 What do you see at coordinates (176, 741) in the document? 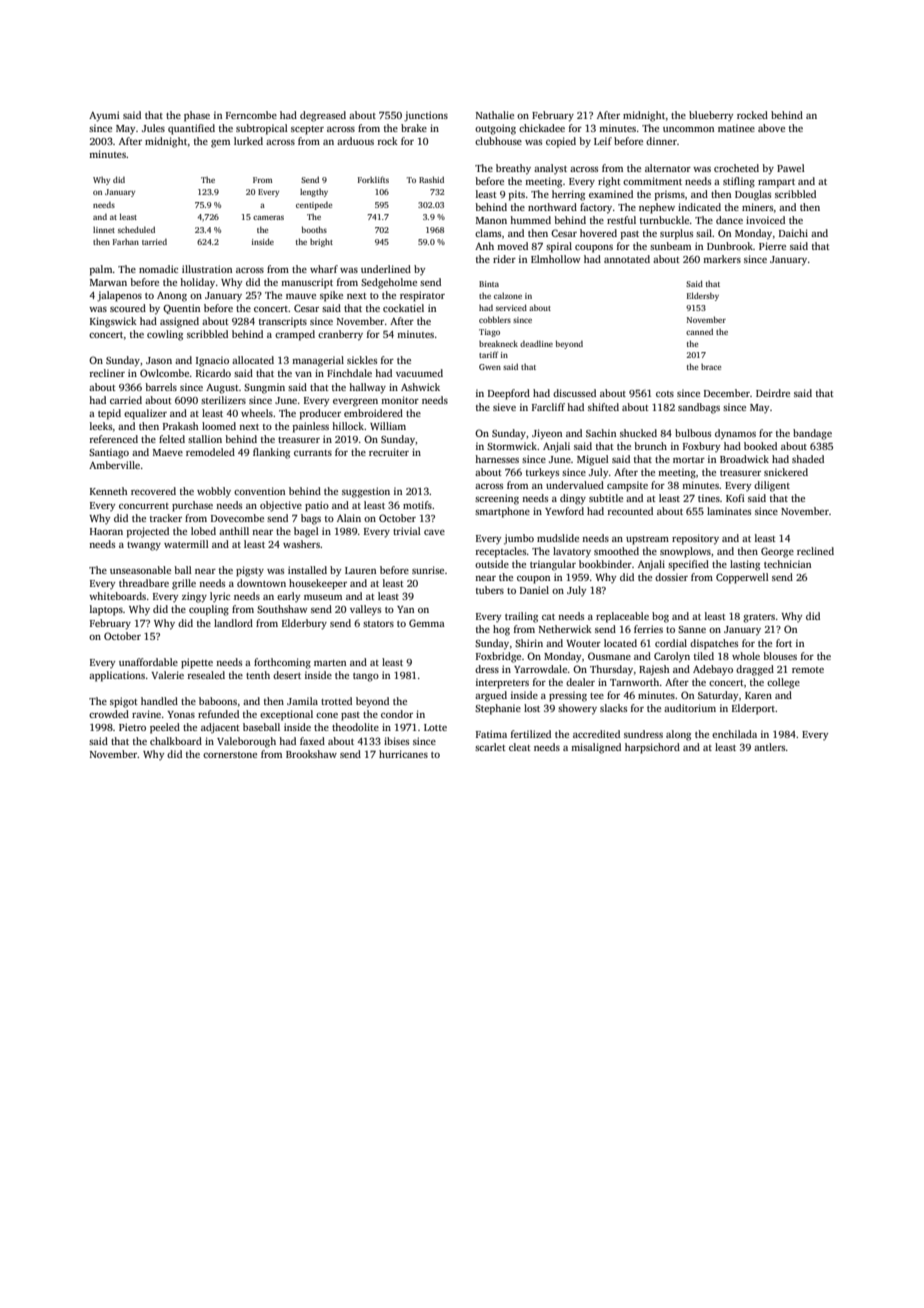
I see `chalkboard` at bounding box center [176, 741].
